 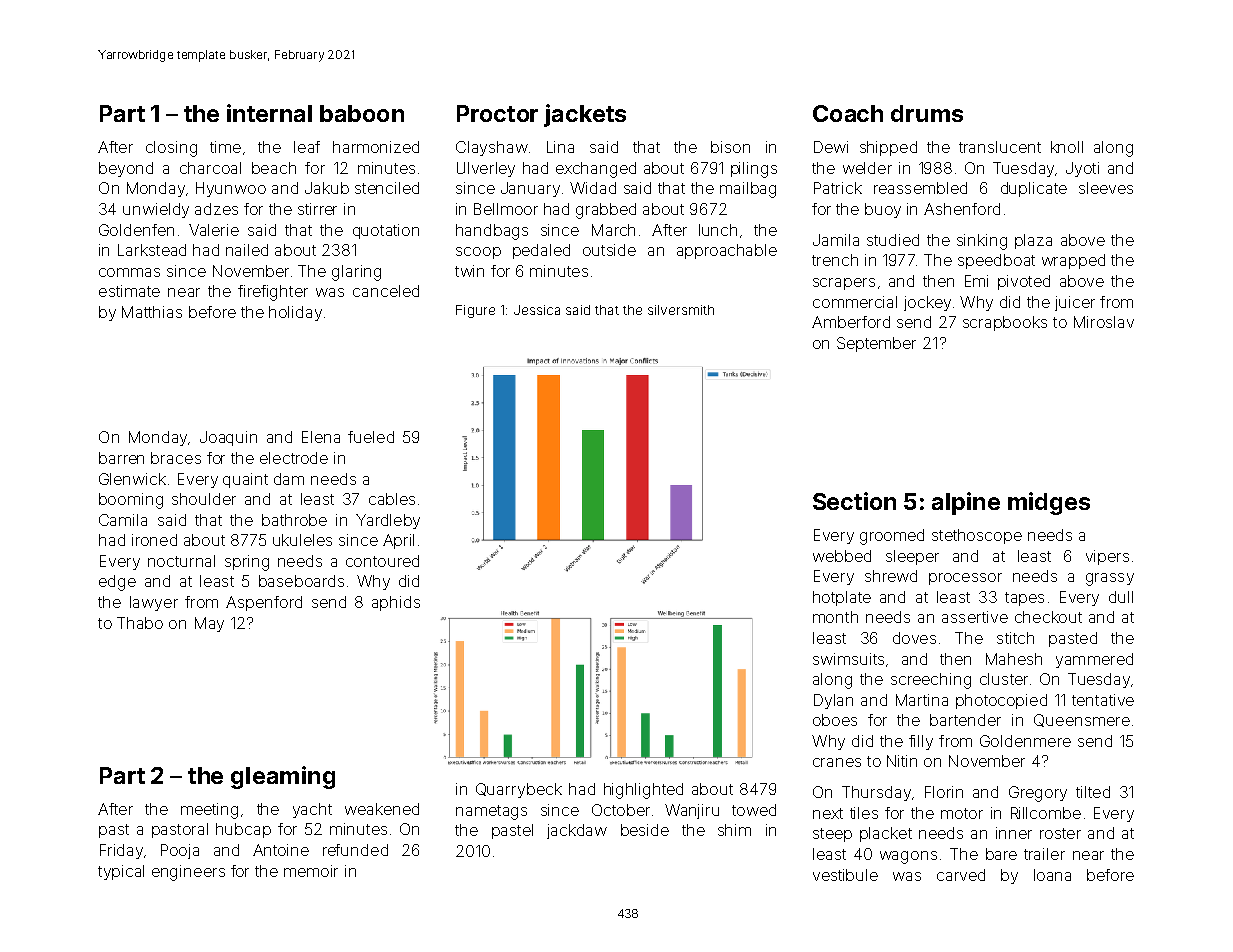 I want to click on processor, so click(x=965, y=579).
